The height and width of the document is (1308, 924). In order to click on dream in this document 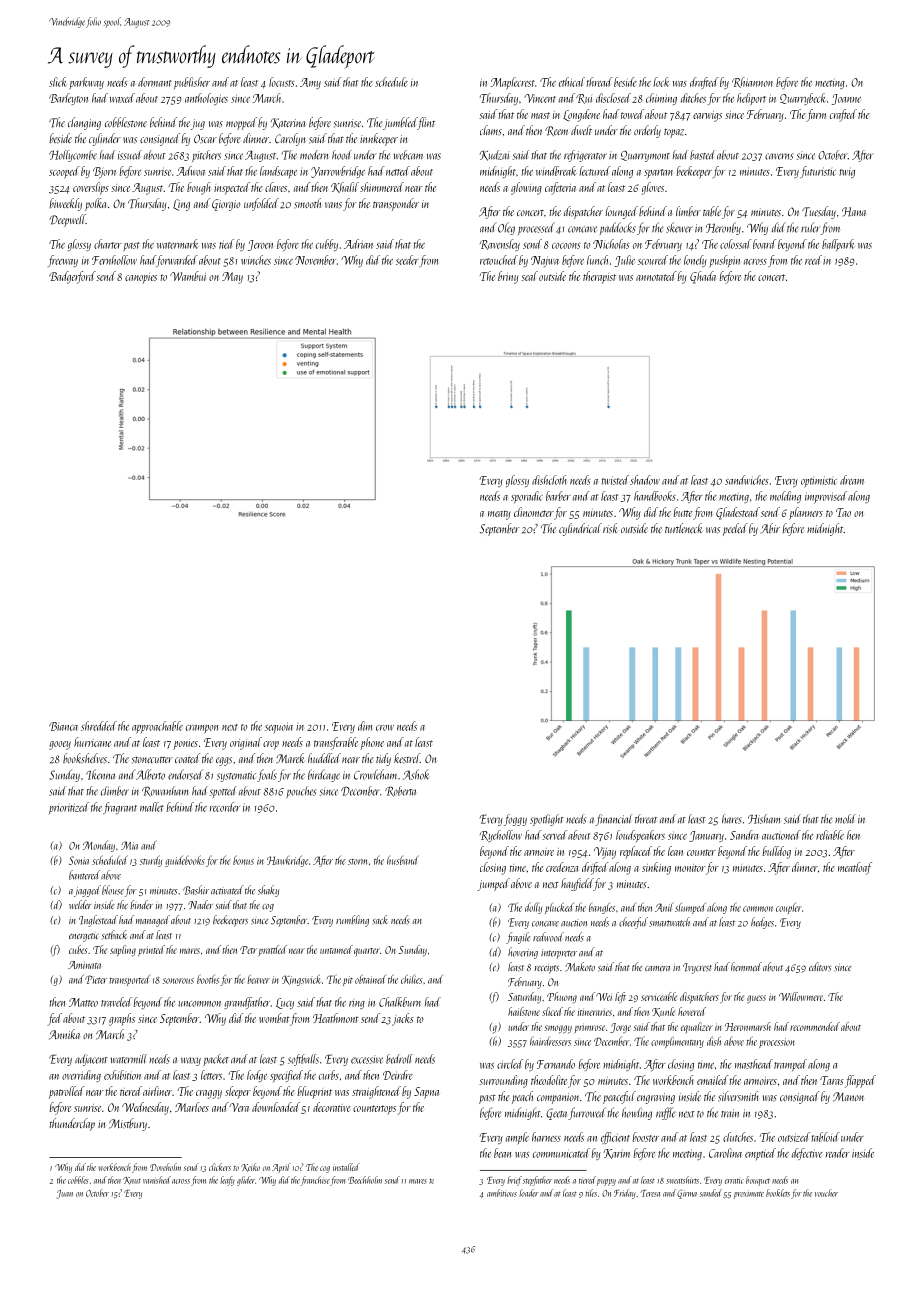, I will do `click(852, 480)`.
